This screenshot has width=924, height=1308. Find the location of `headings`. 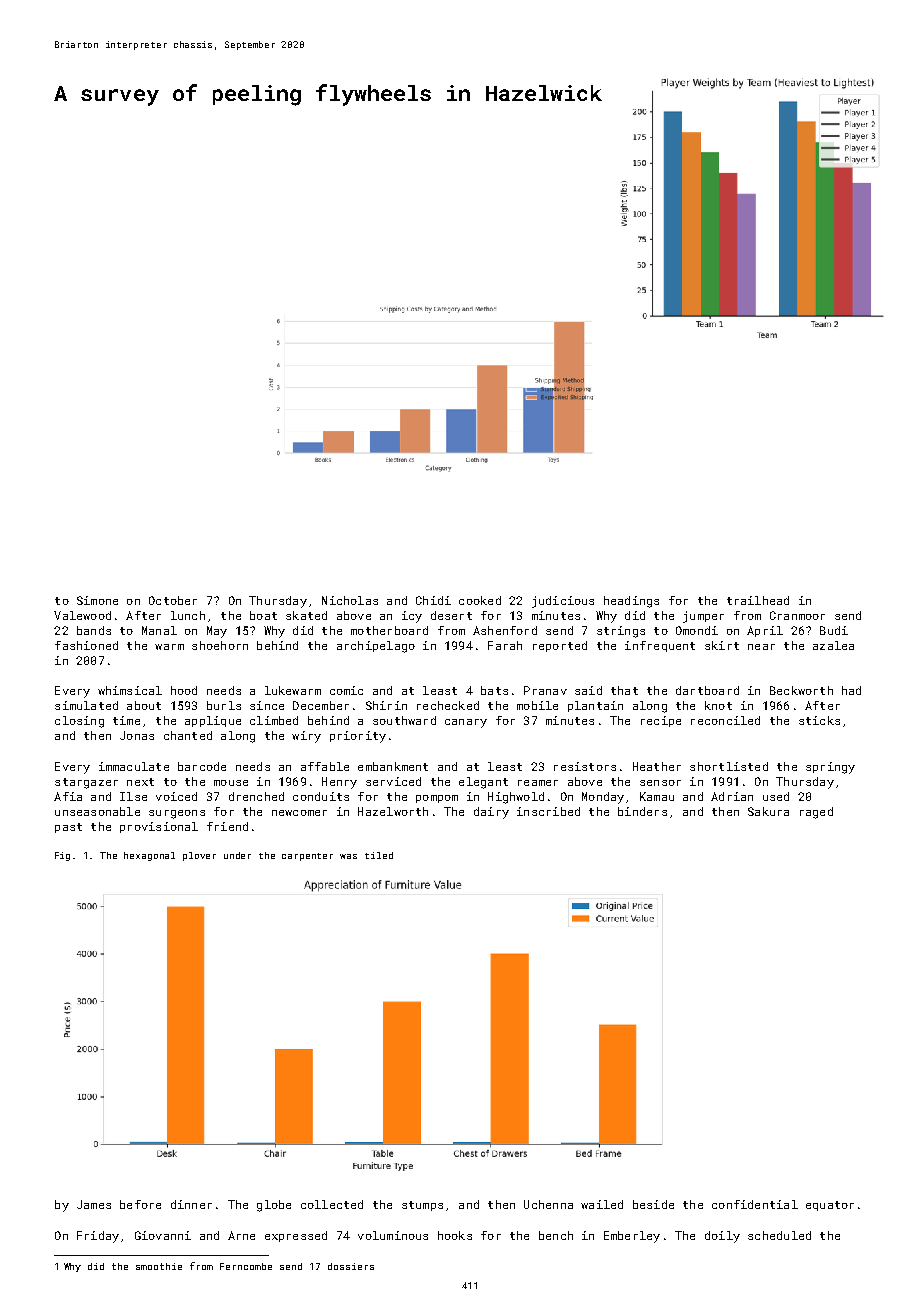

headings is located at coordinates (631, 602).
